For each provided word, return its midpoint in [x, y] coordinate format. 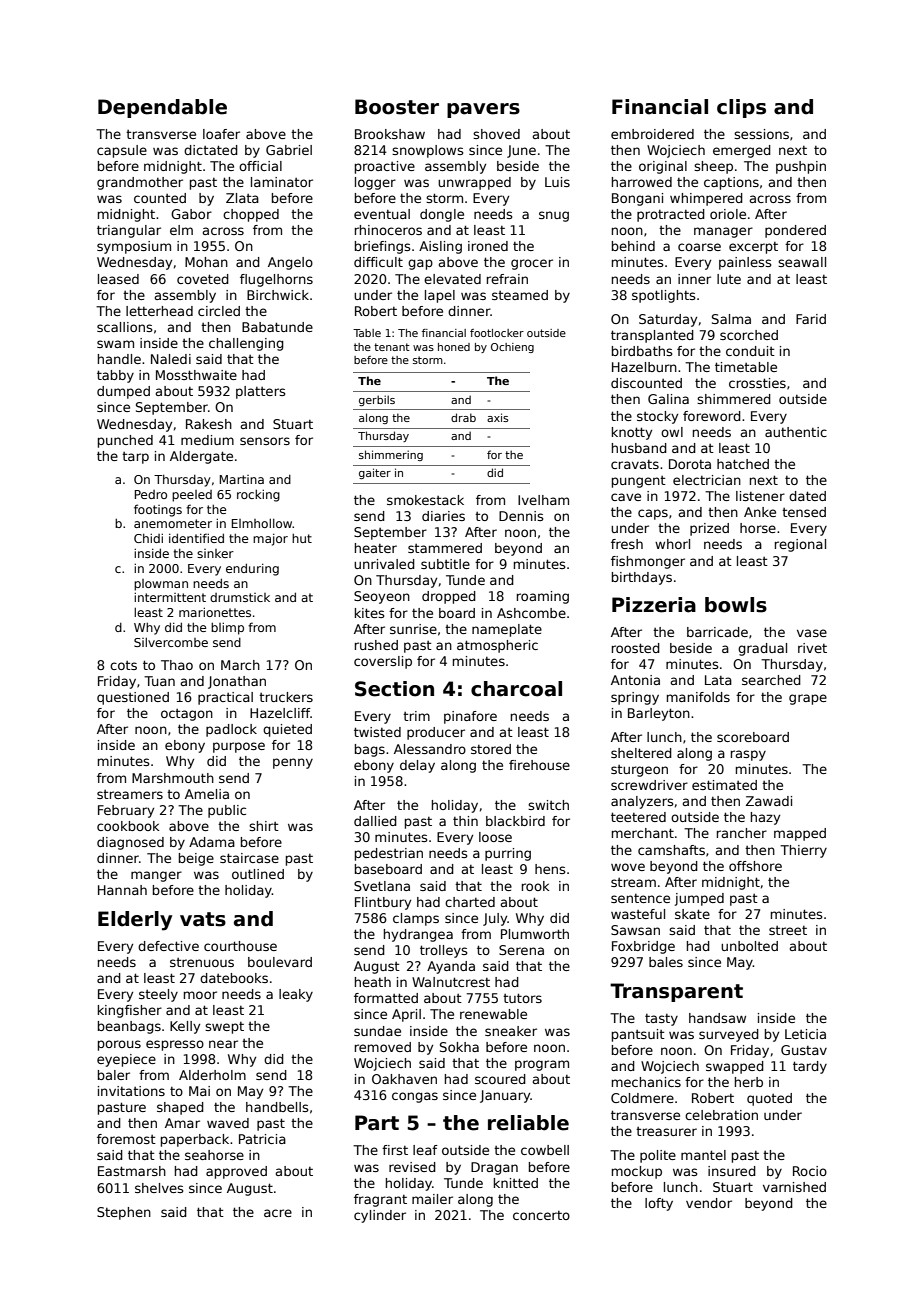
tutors [522, 998]
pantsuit [638, 1035]
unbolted [749, 946]
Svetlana [382, 886]
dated [807, 496]
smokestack [425, 500]
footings [158, 510]
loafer [221, 134]
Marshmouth [173, 778]
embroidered [652, 134]
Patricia [262, 1139]
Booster [397, 107]
